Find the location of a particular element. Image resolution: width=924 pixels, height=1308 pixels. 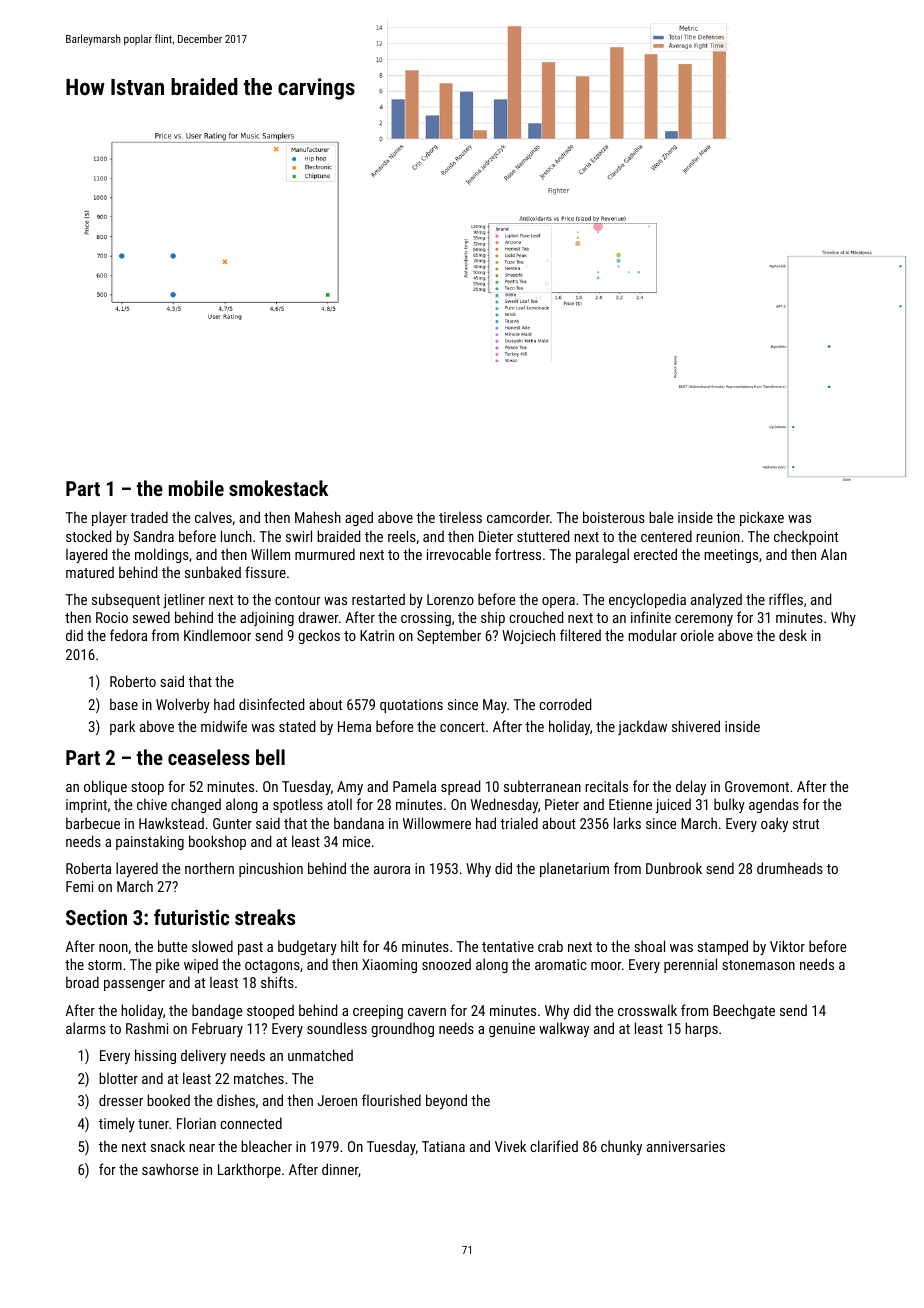

ceaseless is located at coordinates (209, 757).
